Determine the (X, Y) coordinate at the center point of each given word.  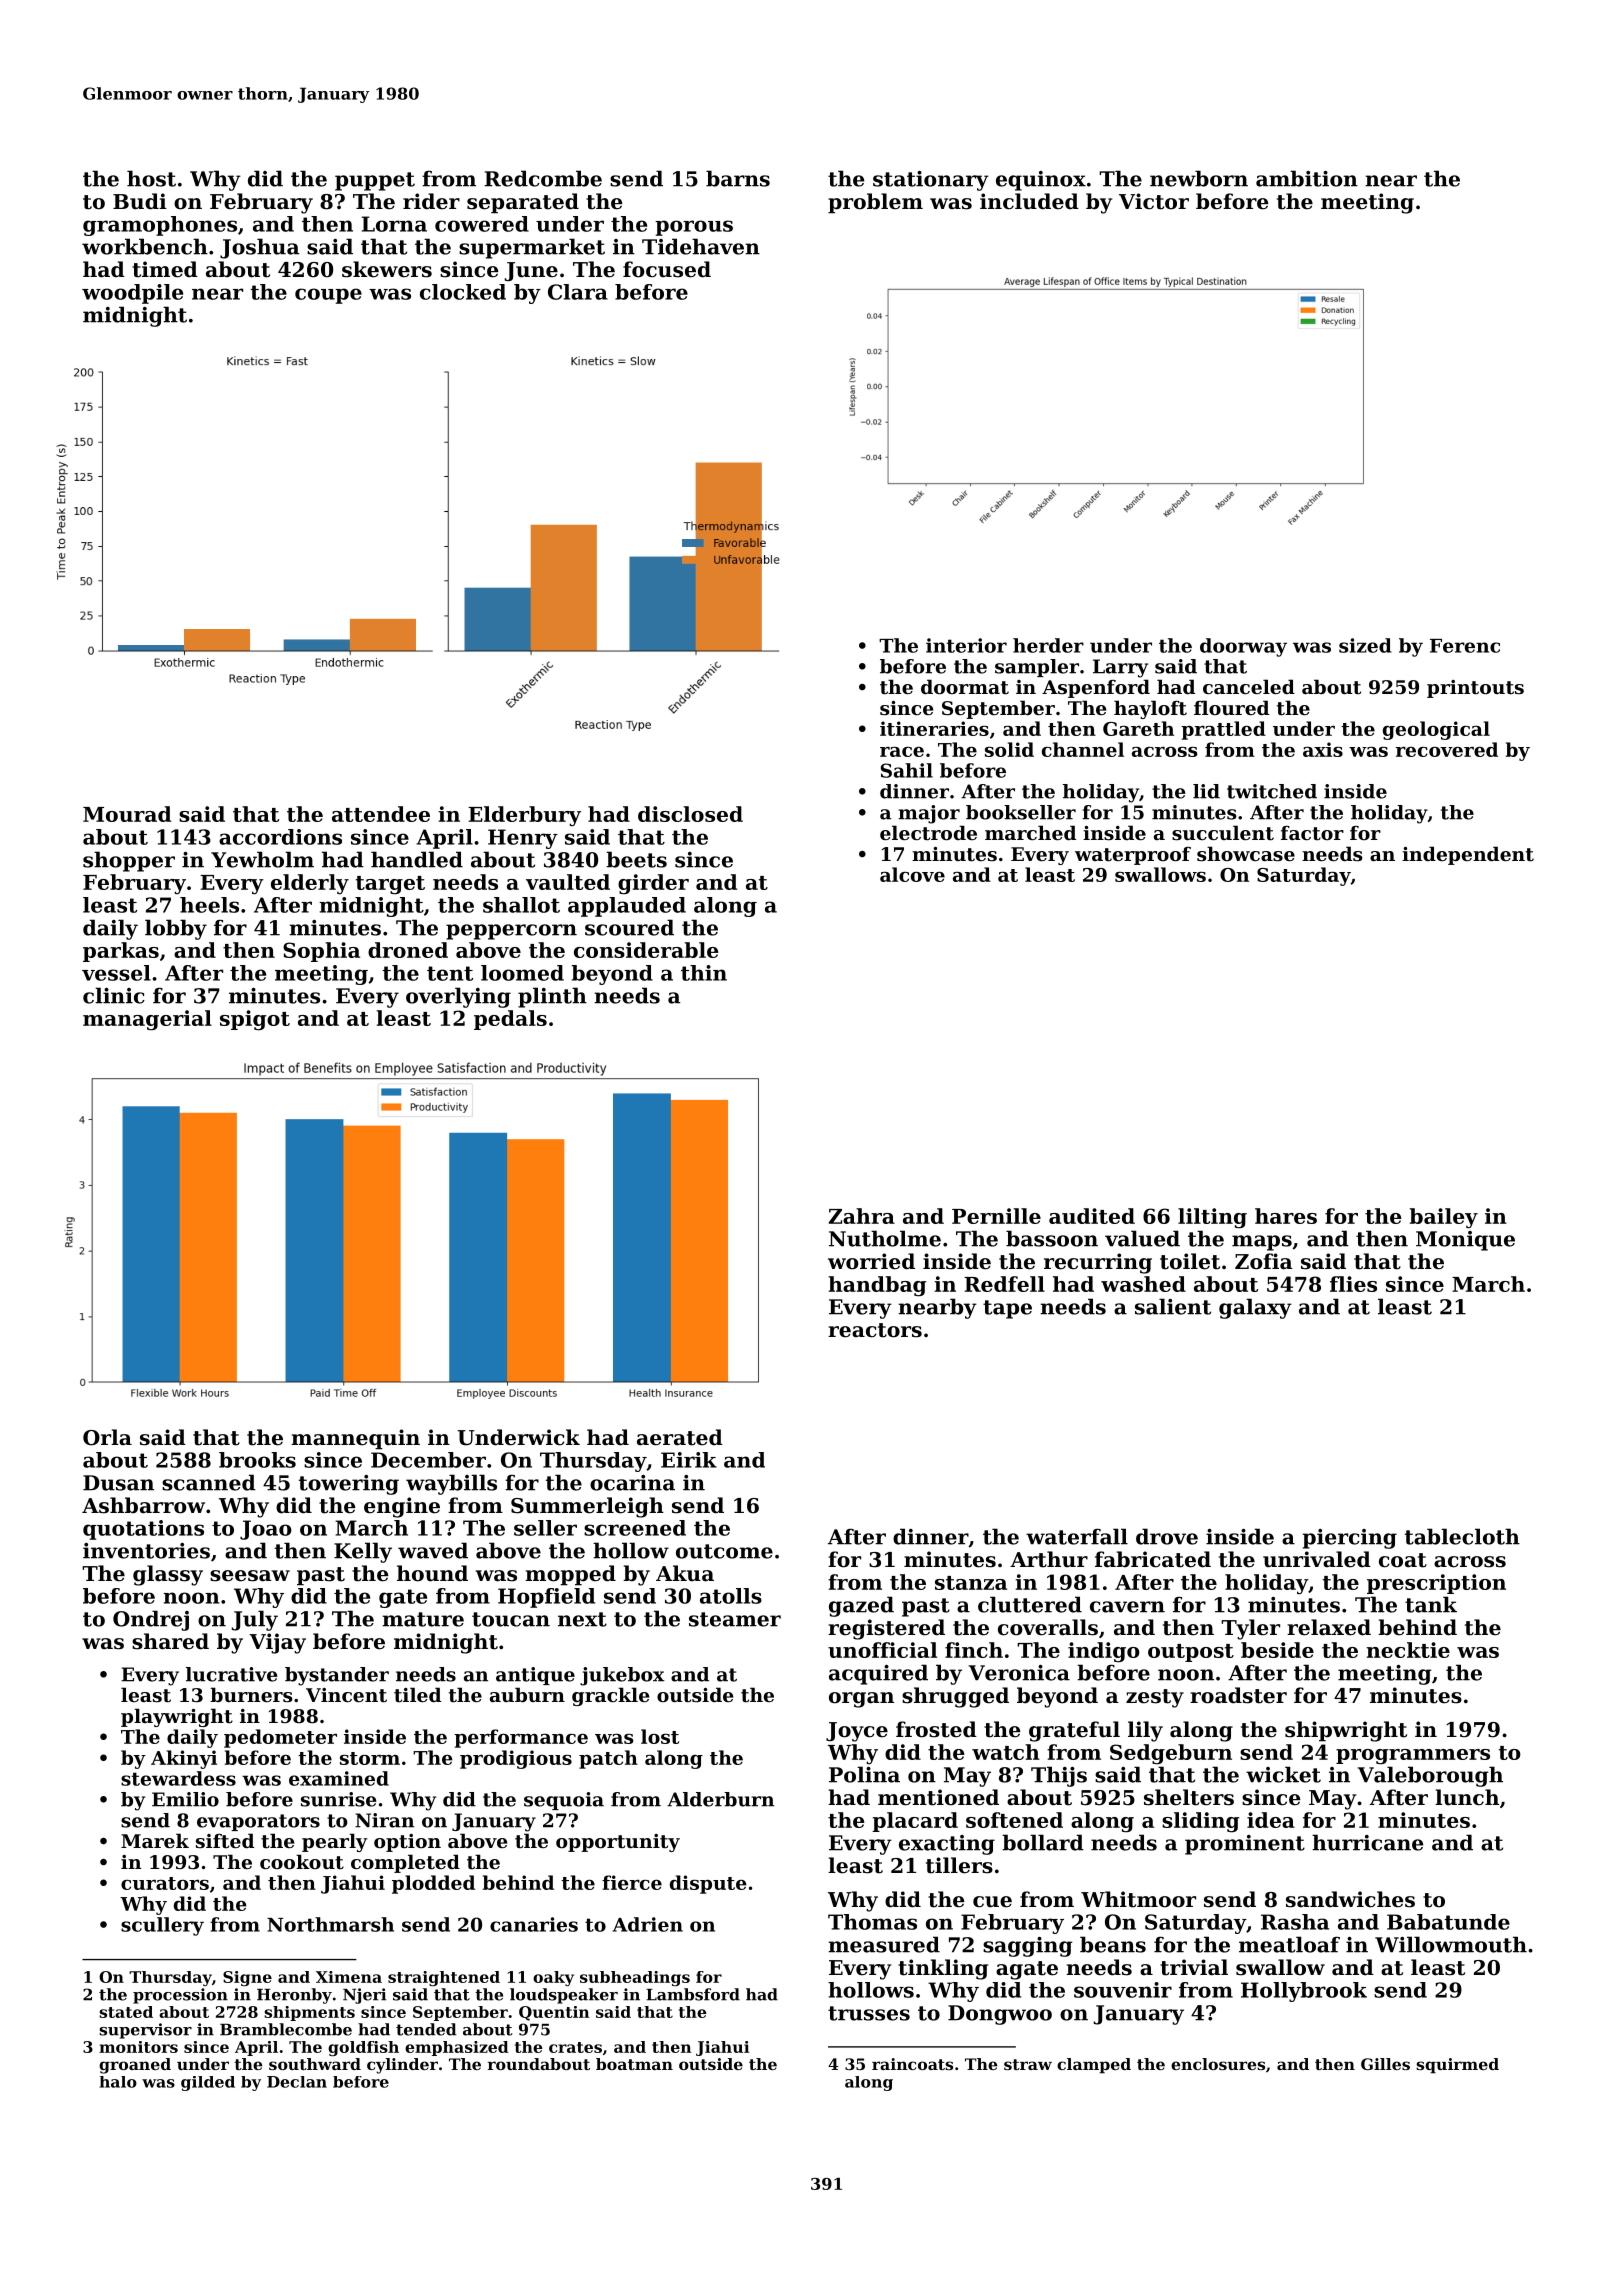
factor (1312, 833)
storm (370, 1758)
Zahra (862, 1216)
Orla (107, 1437)
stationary (931, 181)
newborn (1199, 178)
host (151, 178)
